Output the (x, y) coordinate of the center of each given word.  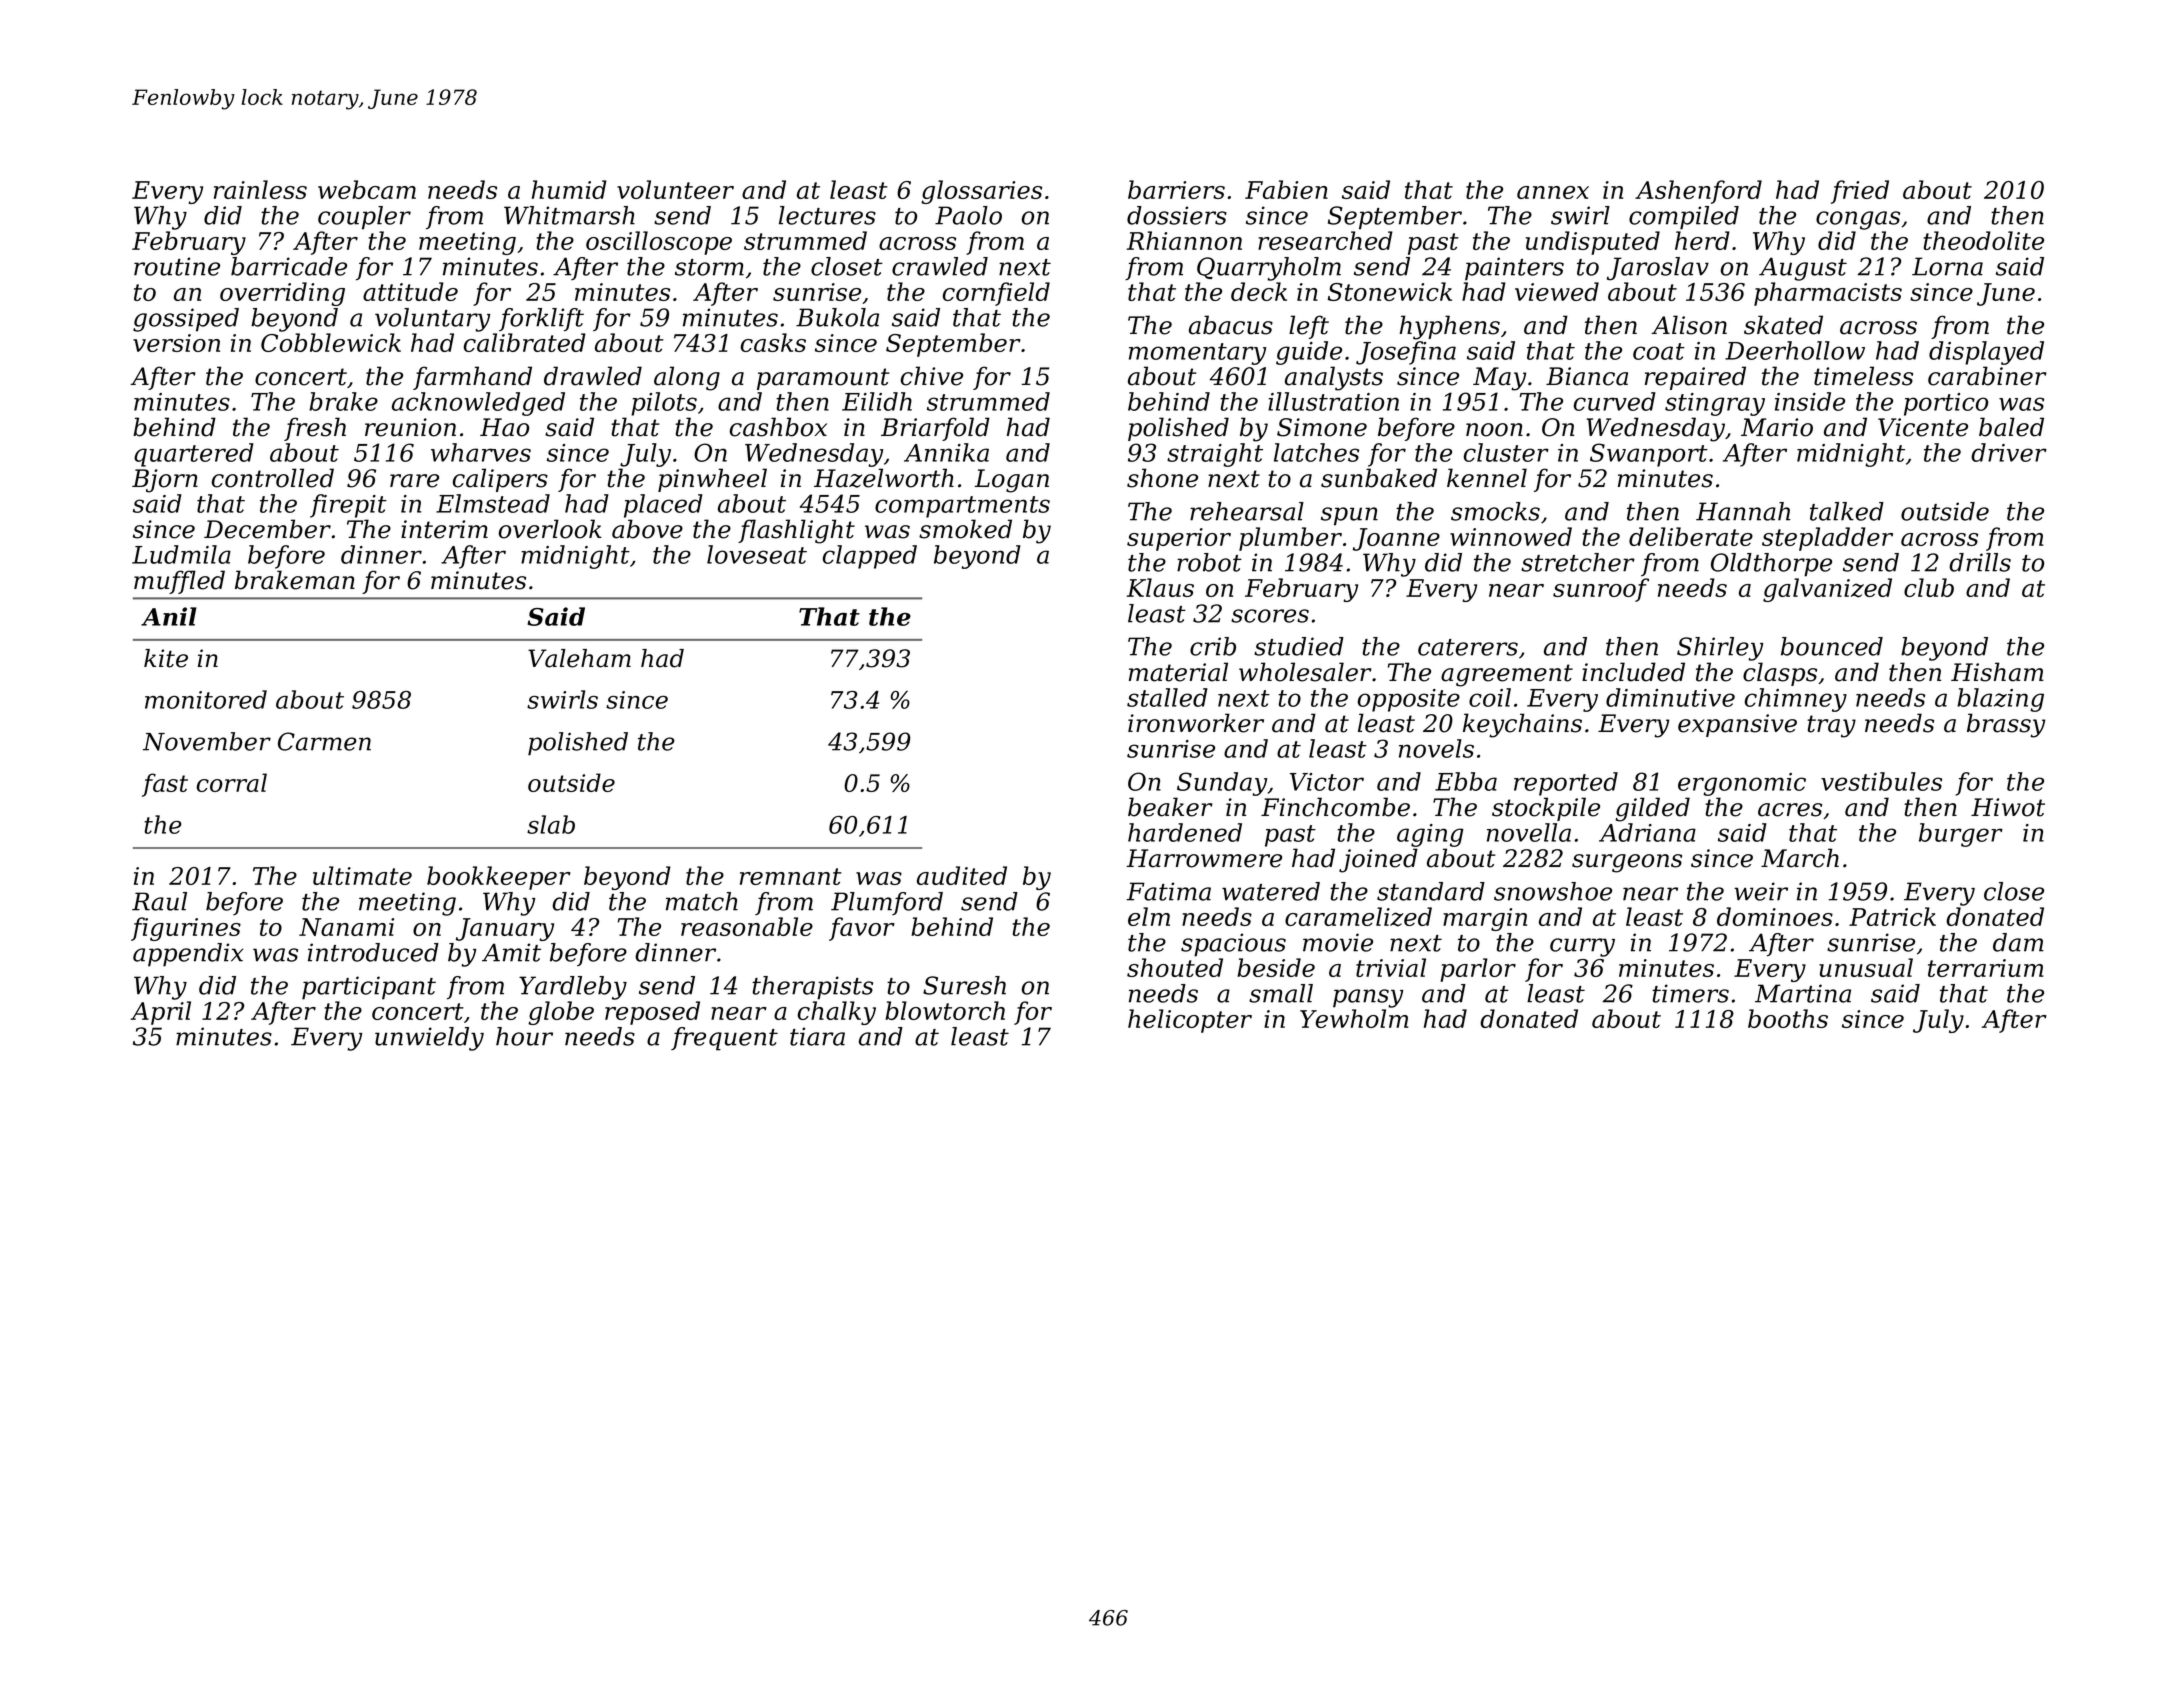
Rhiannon (1184, 240)
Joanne (1396, 539)
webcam (367, 189)
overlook (550, 529)
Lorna (1947, 266)
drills (1980, 562)
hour (524, 1036)
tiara (817, 1036)
